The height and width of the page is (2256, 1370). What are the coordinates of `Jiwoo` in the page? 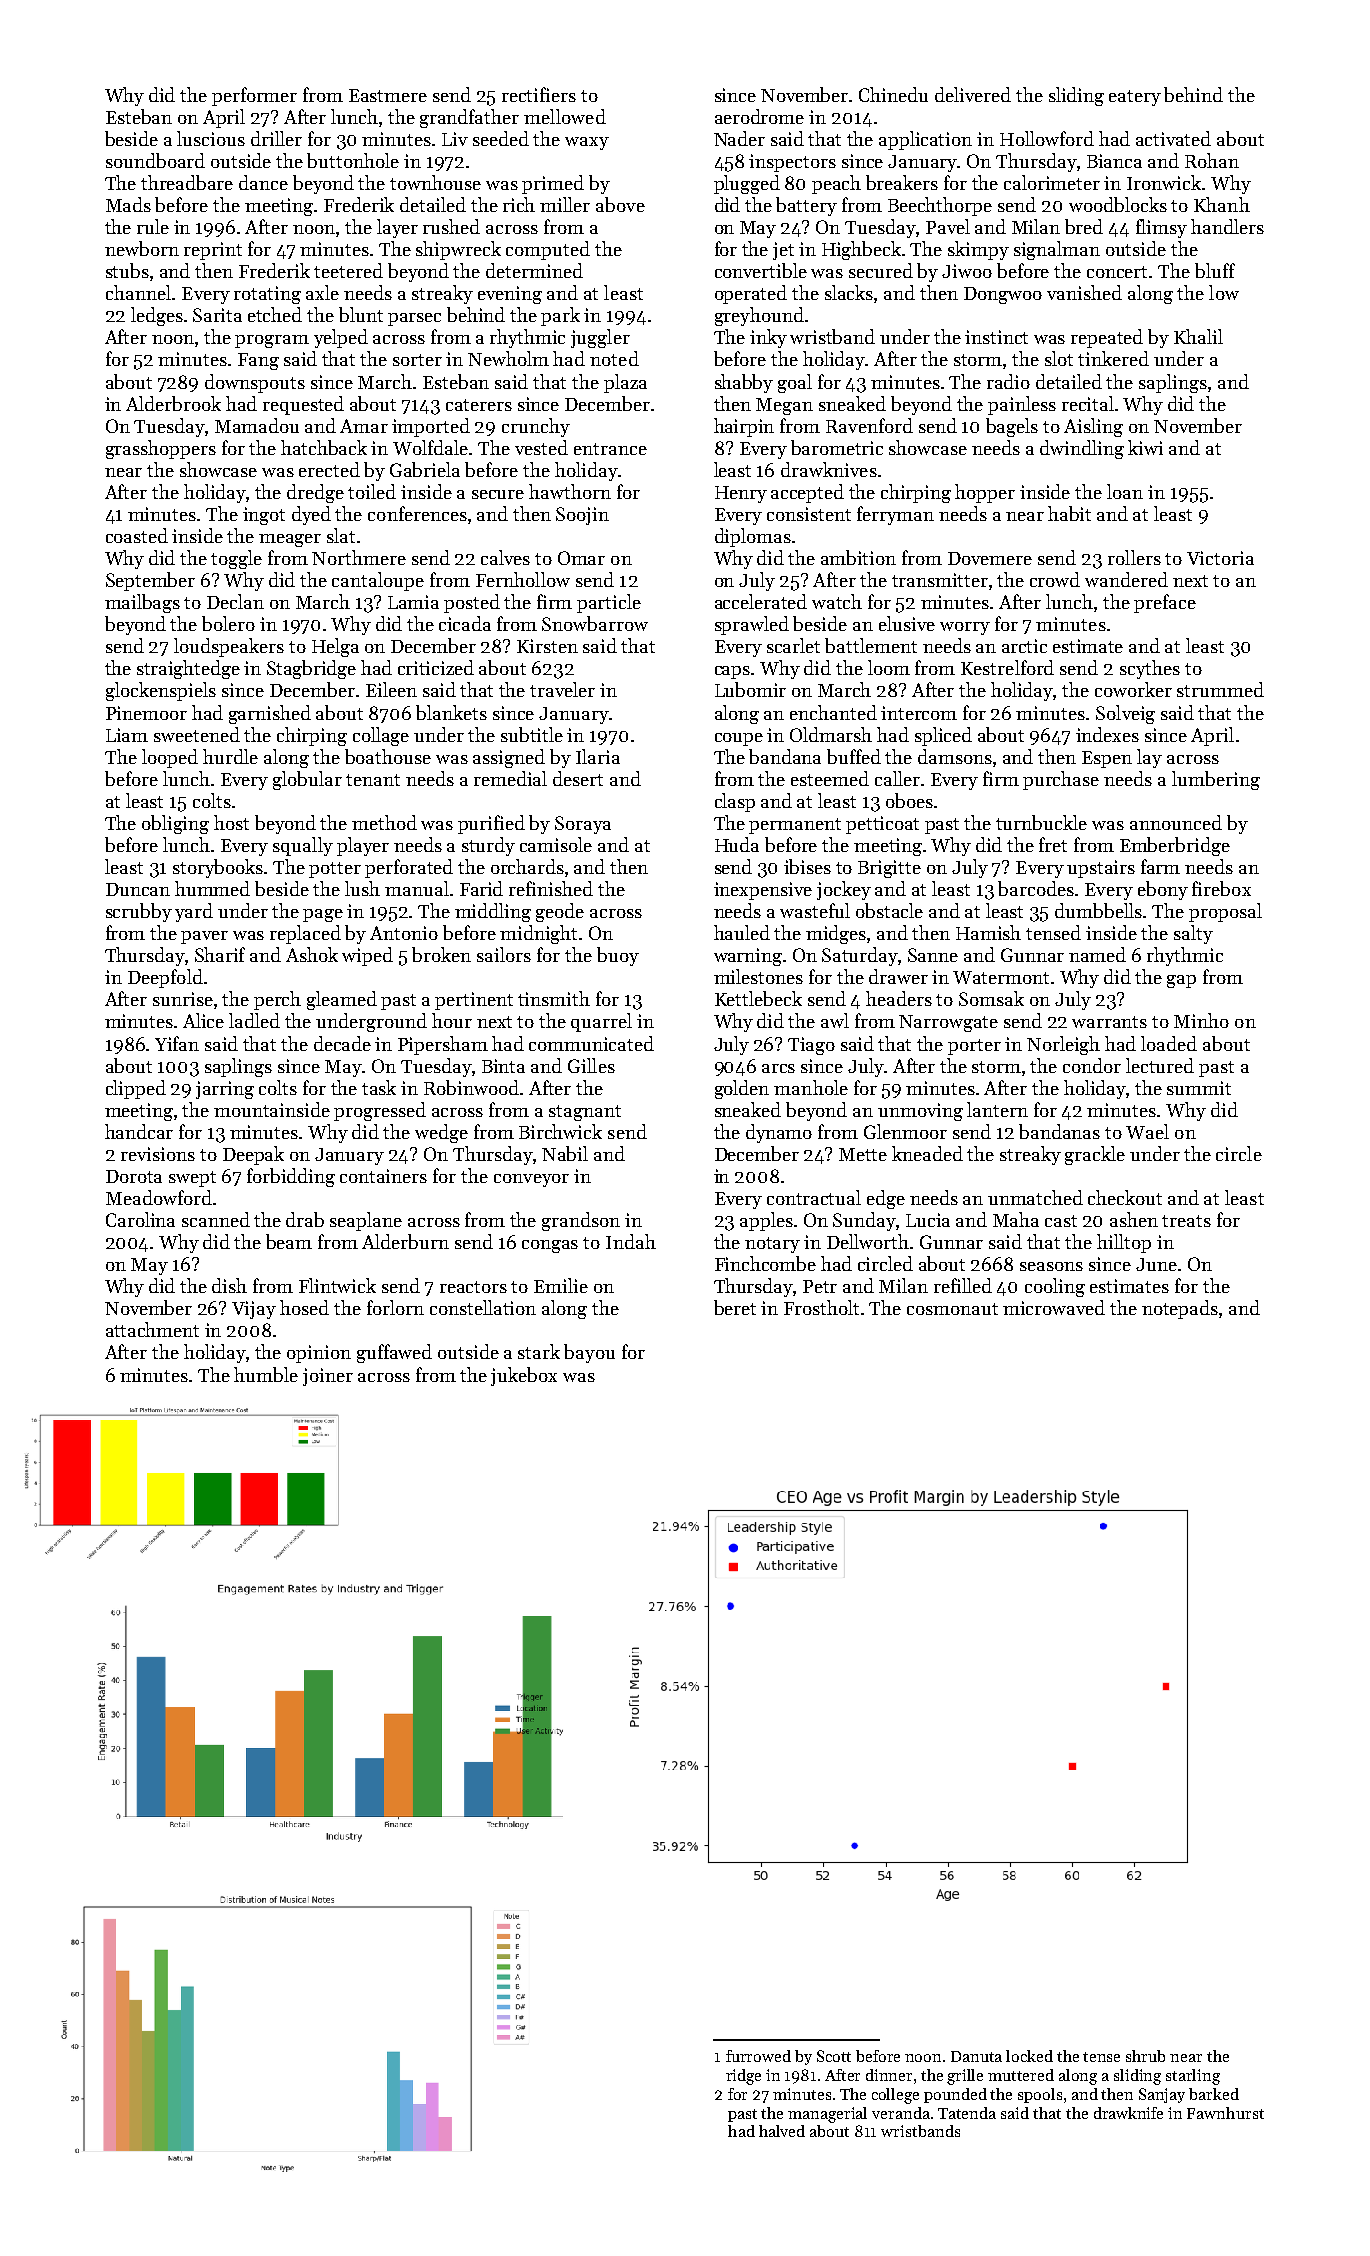 It's located at (967, 271).
